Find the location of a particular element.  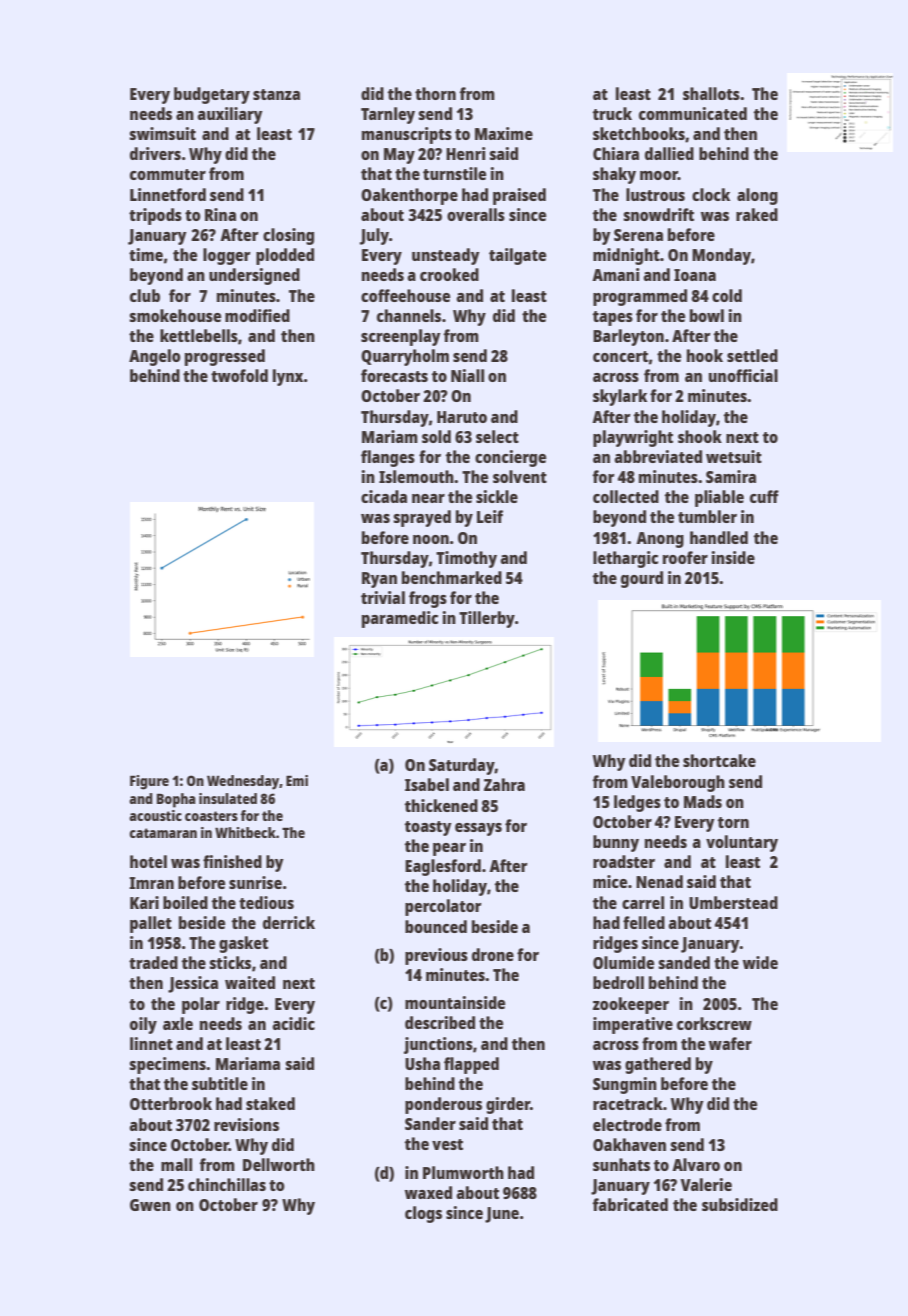

Plumworth is located at coordinates (463, 1172).
